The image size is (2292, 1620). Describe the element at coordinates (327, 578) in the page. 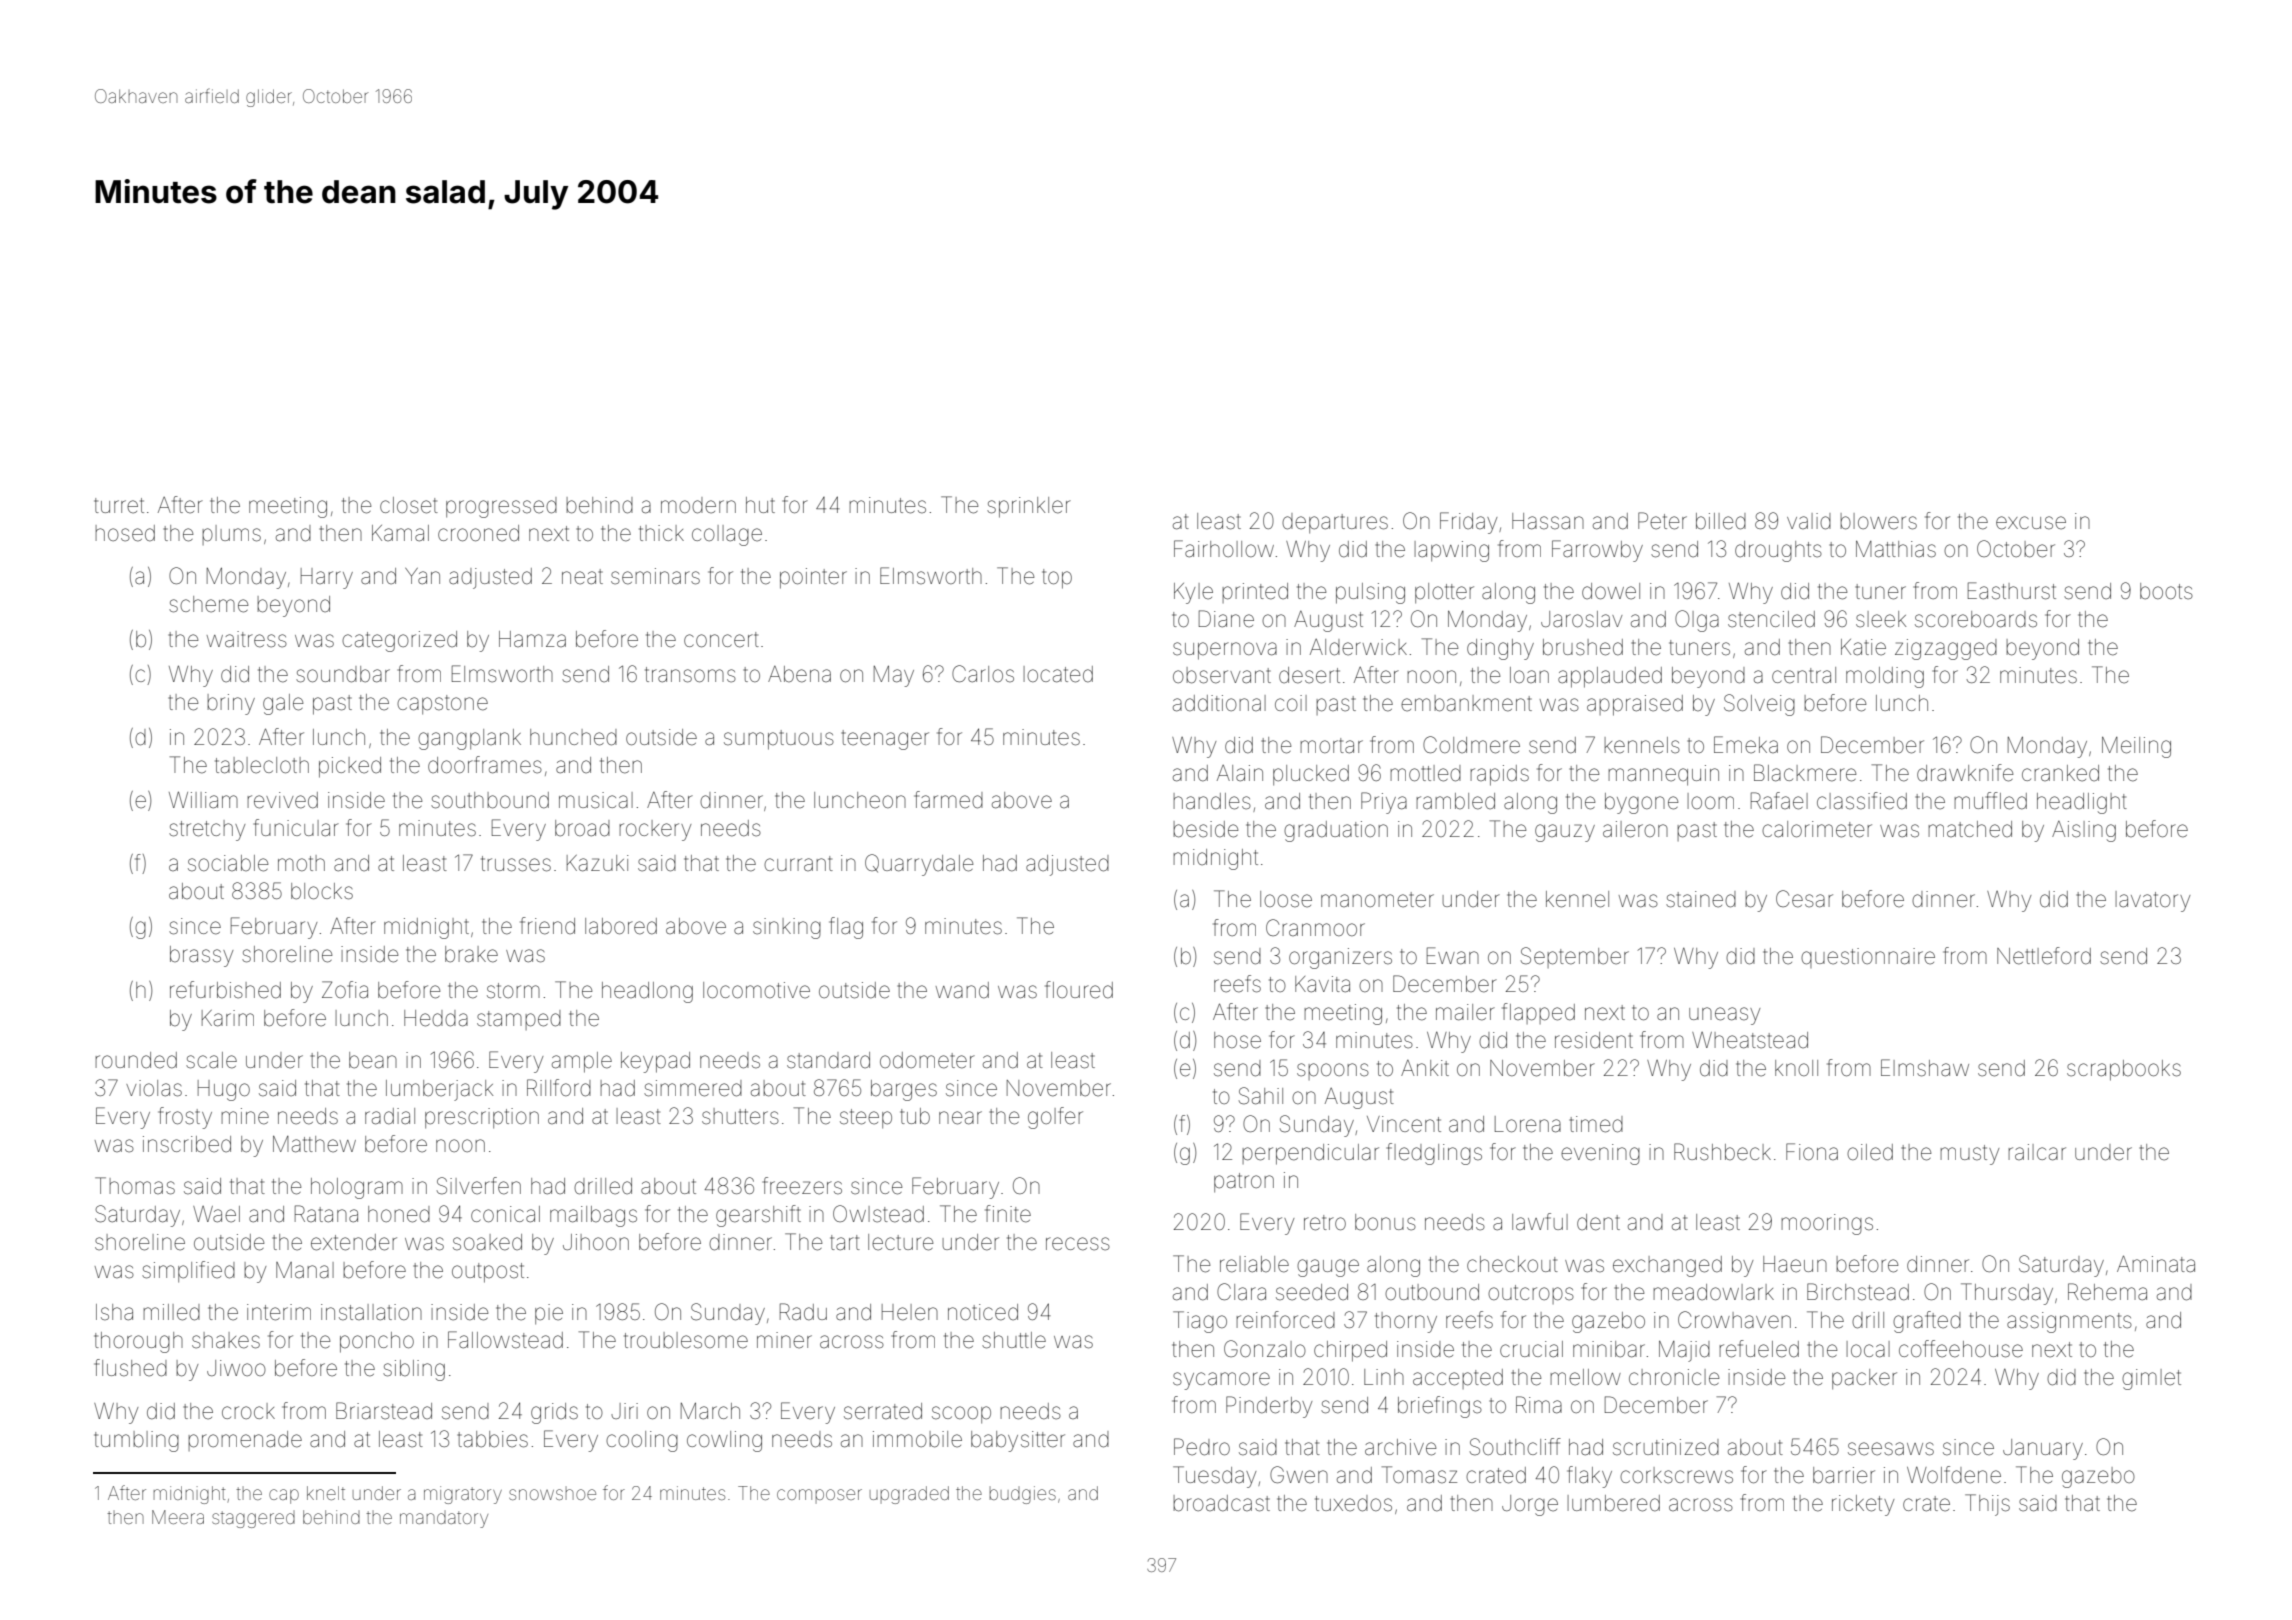

I see `Harry` at that location.
